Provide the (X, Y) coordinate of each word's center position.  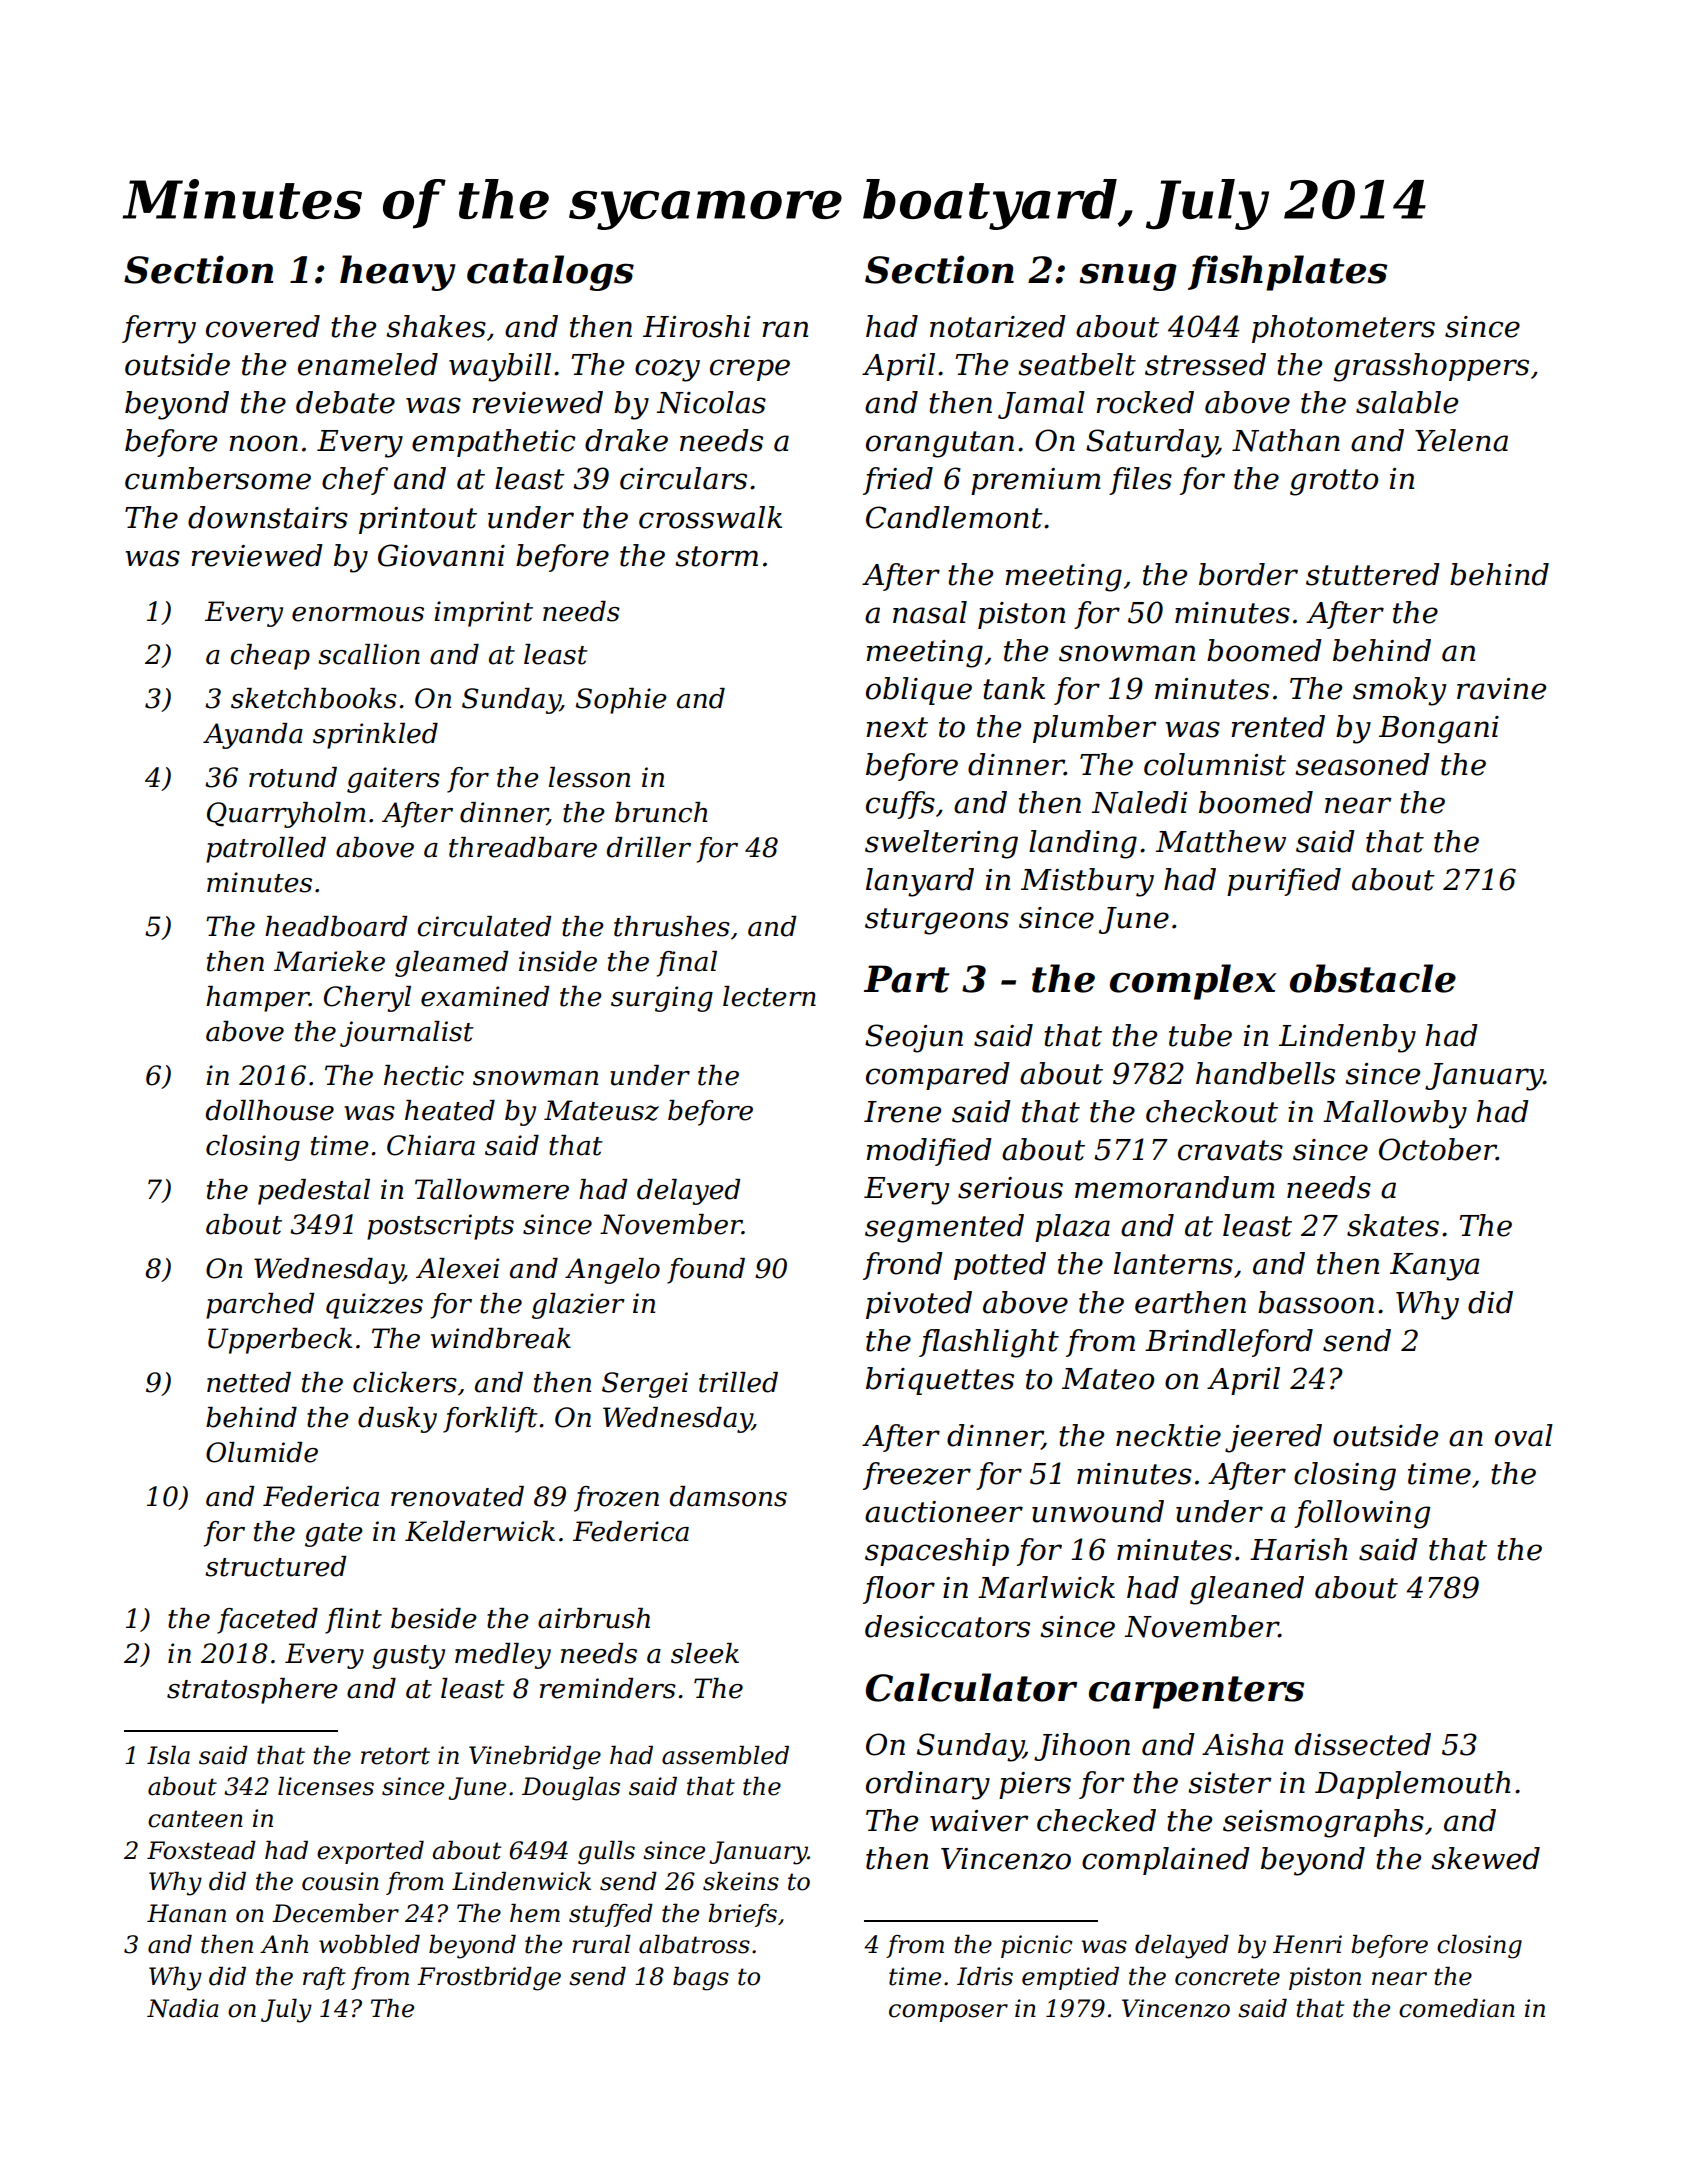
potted (1000, 1266)
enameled (368, 364)
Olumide (262, 1452)
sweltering (941, 844)
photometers (1343, 329)
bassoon (1316, 1302)
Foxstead (201, 1850)
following (1362, 1514)
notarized (998, 326)
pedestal (314, 1192)
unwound (1098, 1511)
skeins (741, 1881)
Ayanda (253, 736)
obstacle (1373, 978)
